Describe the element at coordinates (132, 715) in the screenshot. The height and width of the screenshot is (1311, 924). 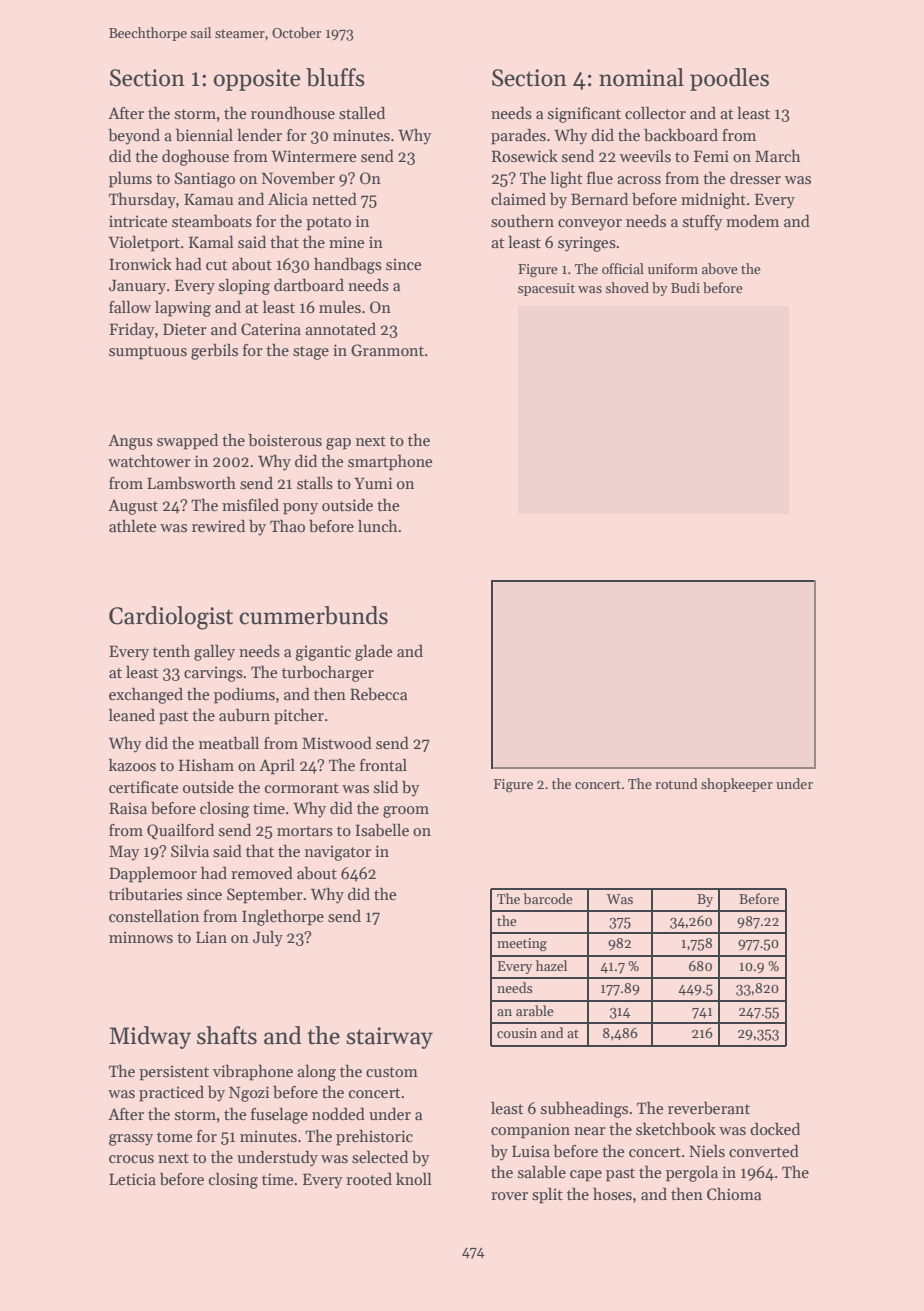
I see `leaned` at that location.
